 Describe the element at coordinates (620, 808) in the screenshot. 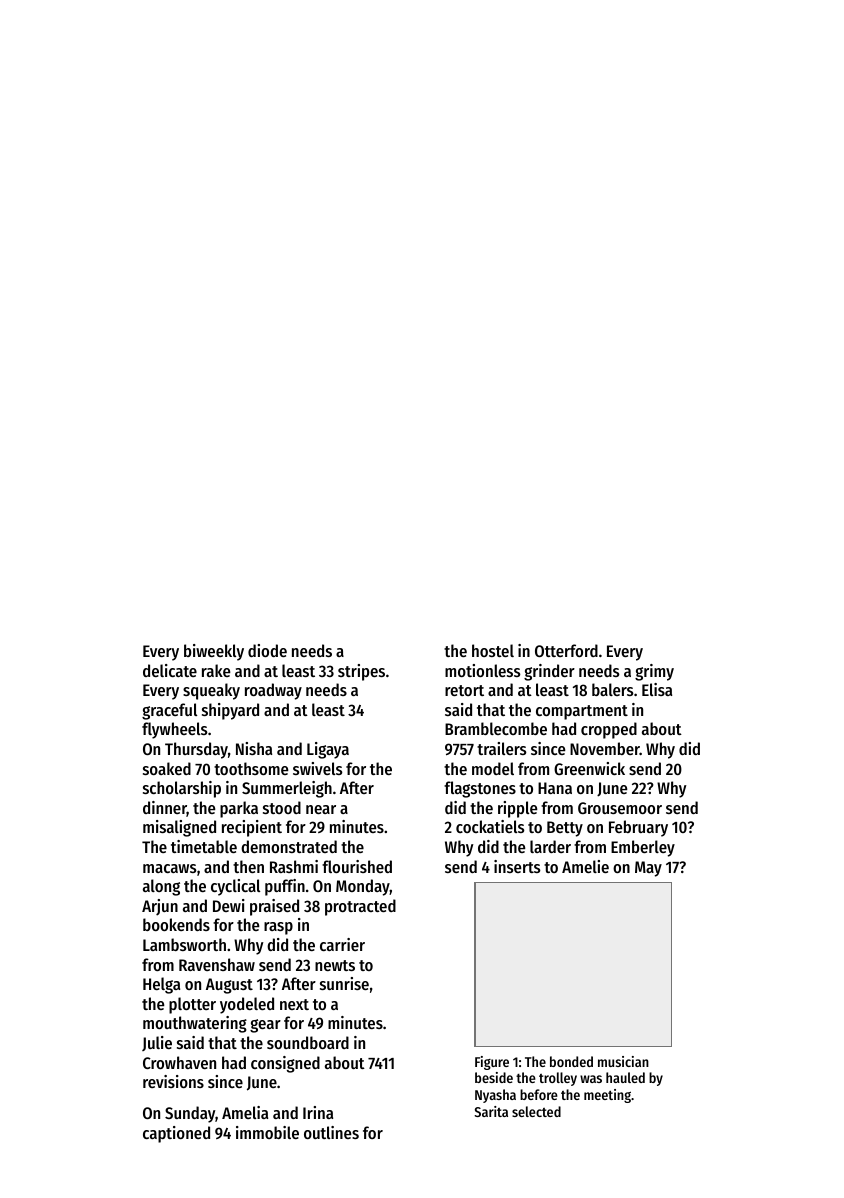

I see `Grousemoor` at that location.
